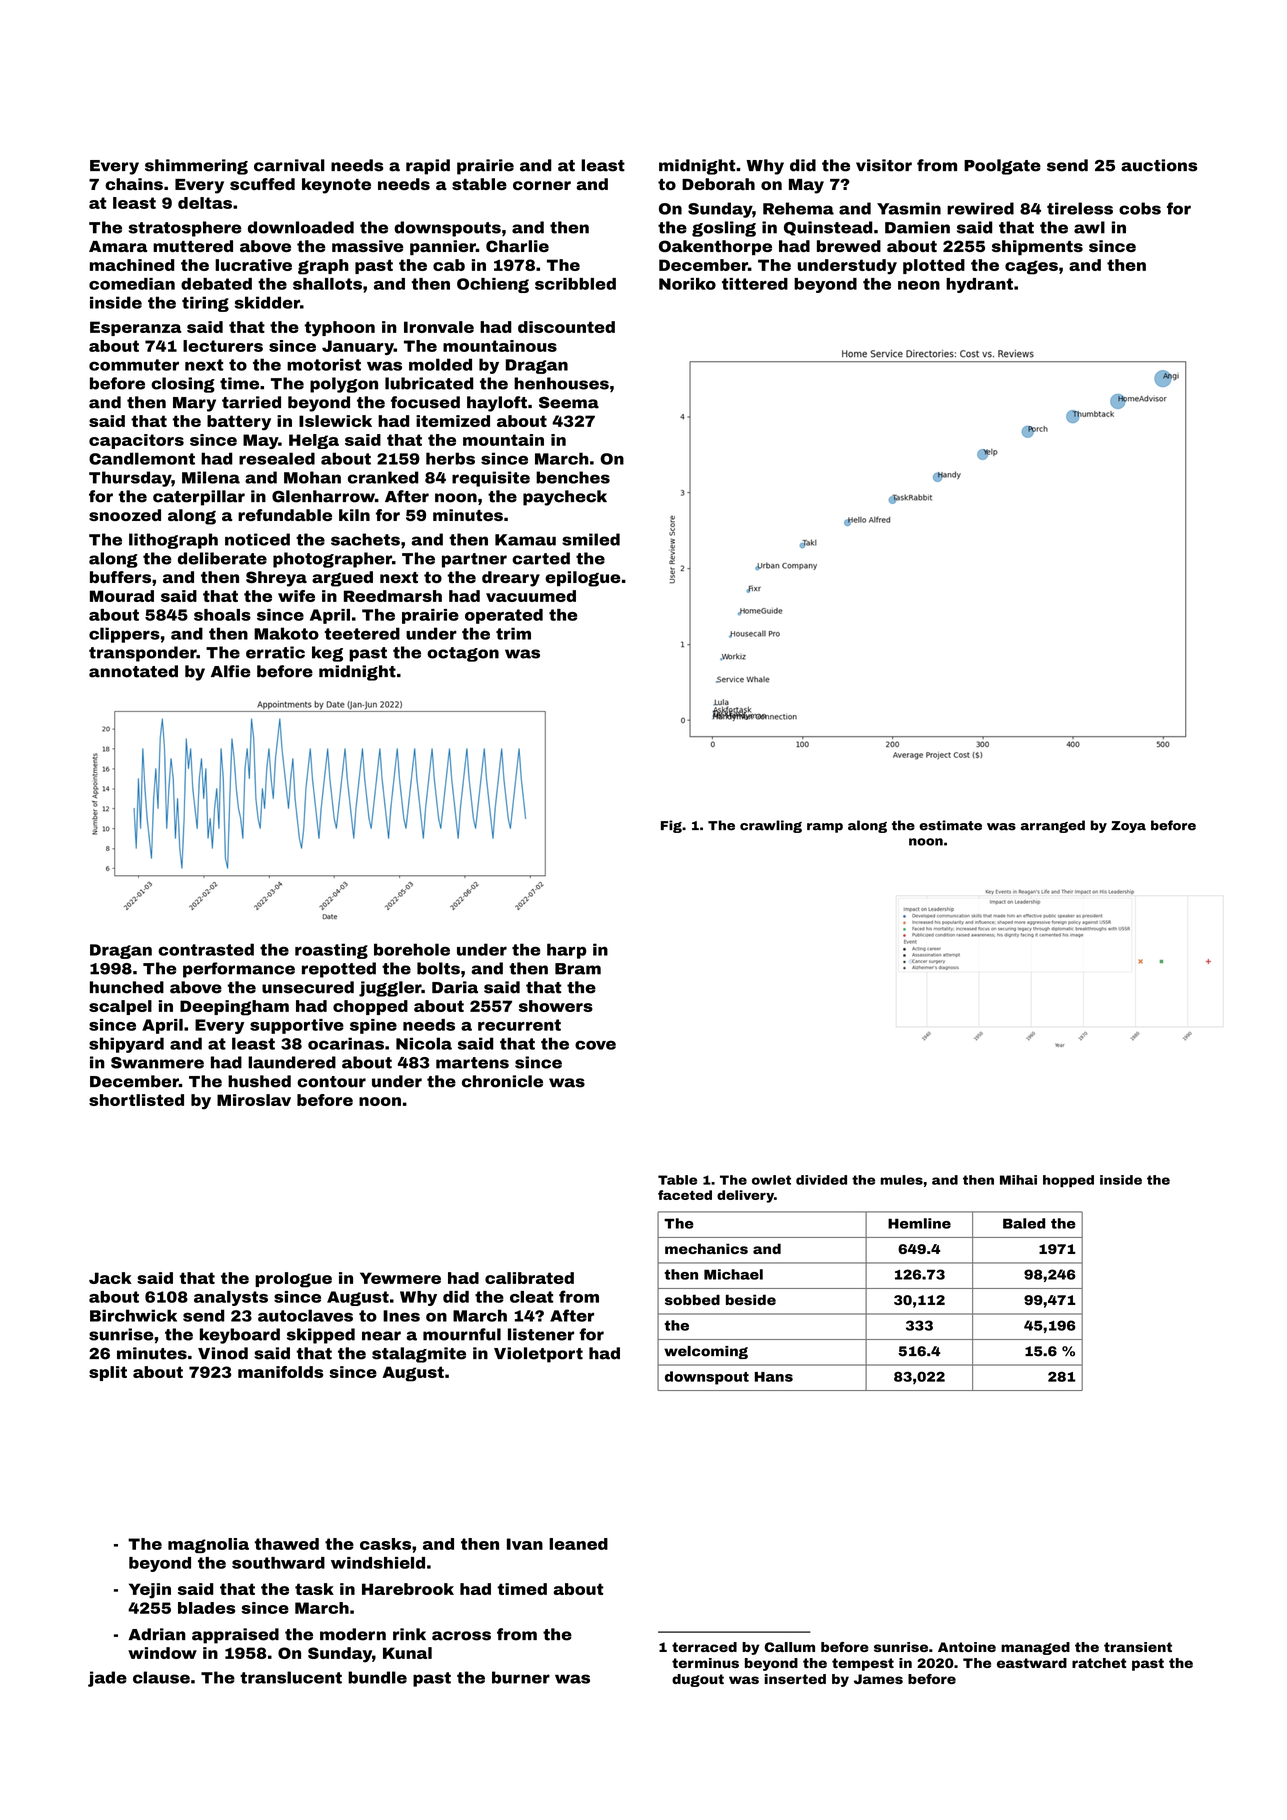 The image size is (1287, 1820). I want to click on carnival, so click(289, 165).
